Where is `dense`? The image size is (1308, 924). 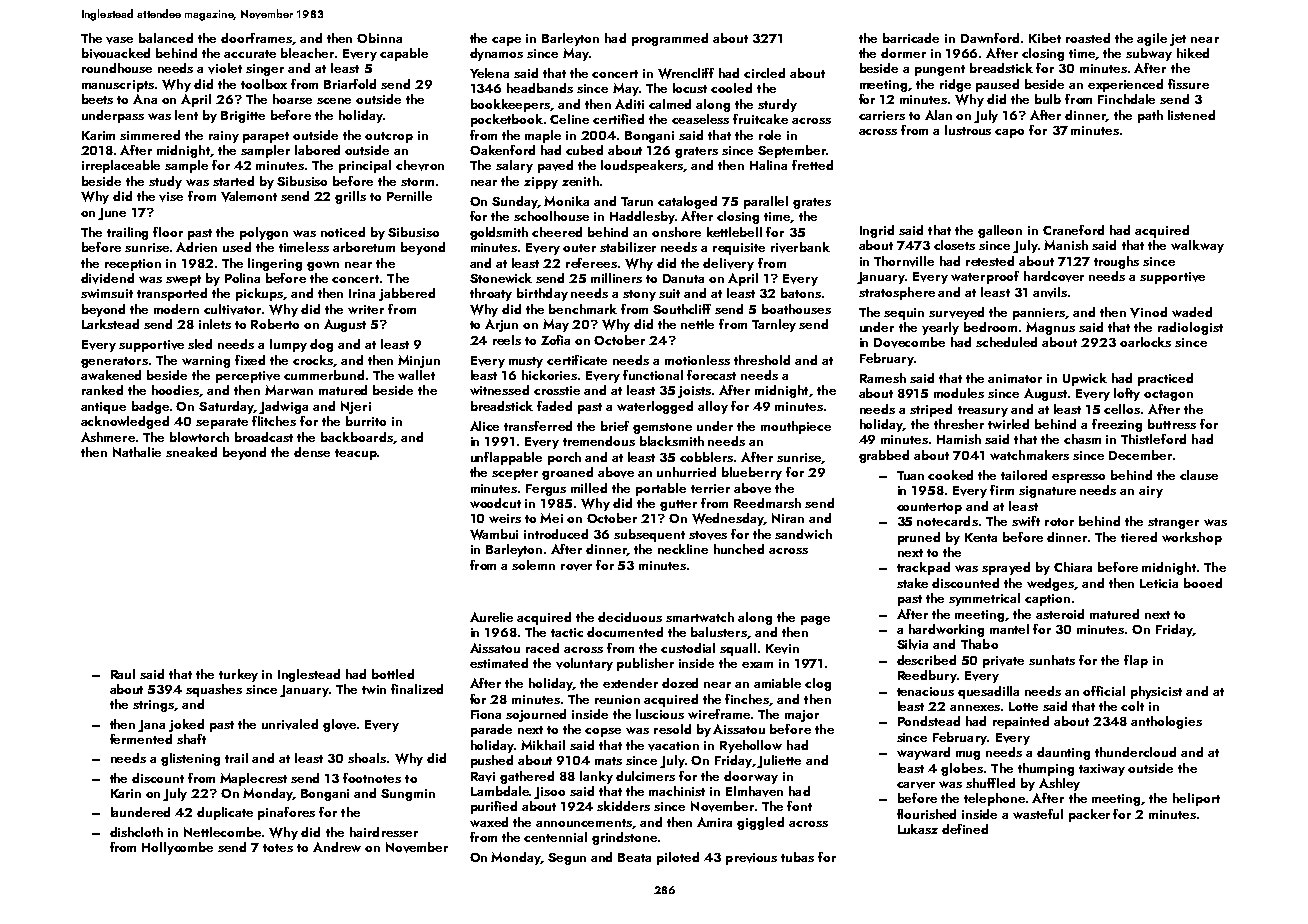
dense is located at coordinates (312, 452).
